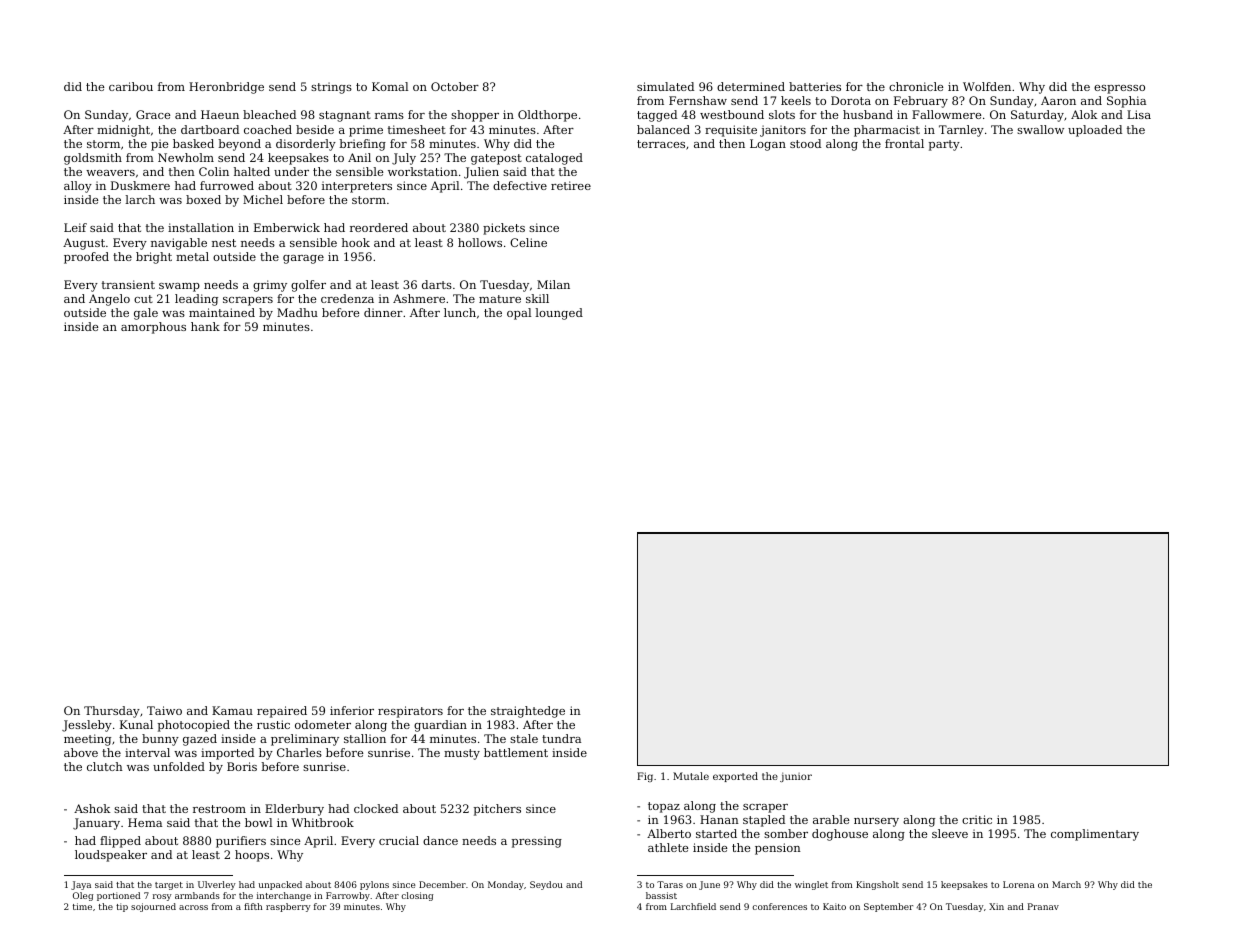  Describe the element at coordinates (297, 312) in the screenshot. I see `Madhu` at that location.
